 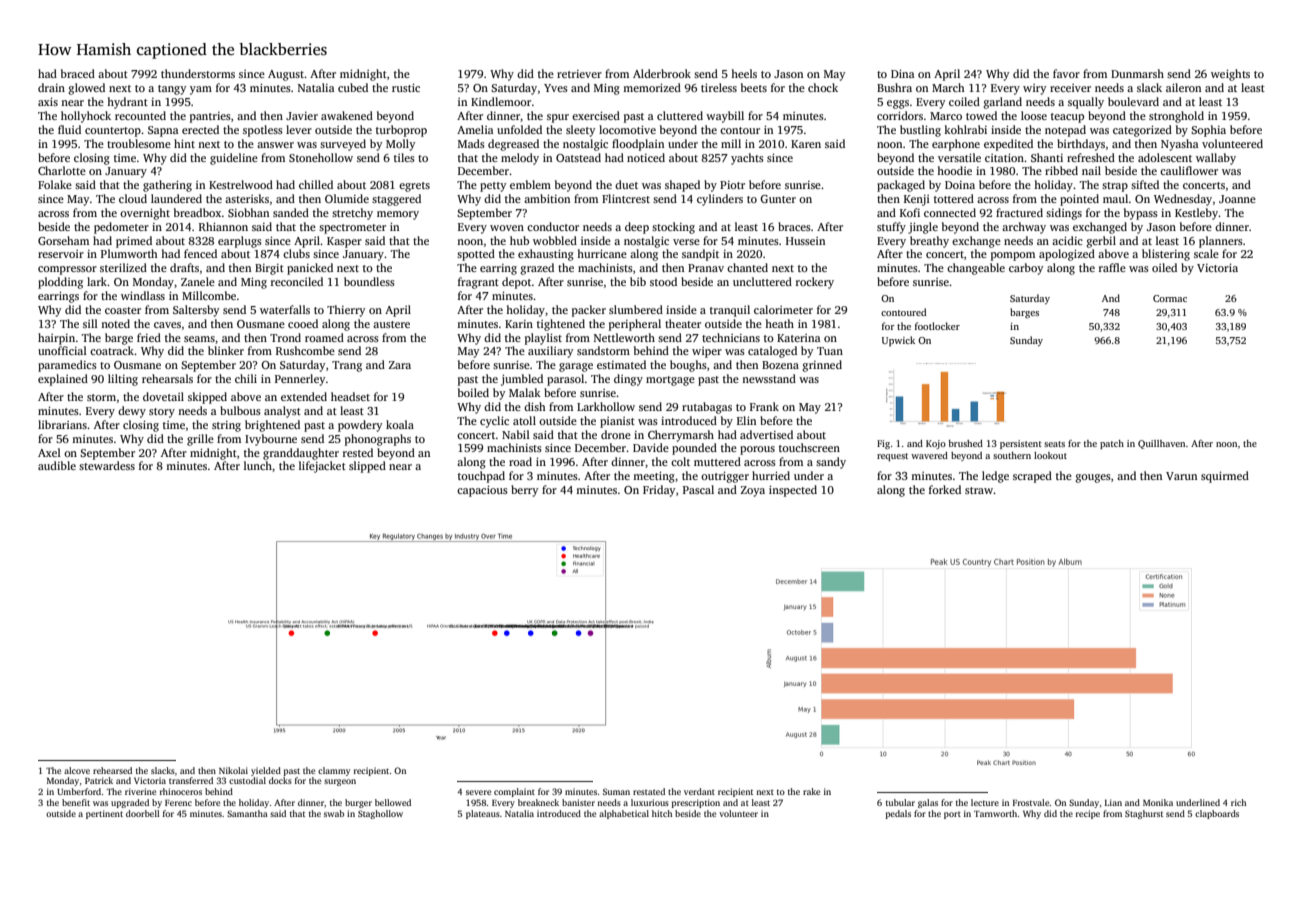 What do you see at coordinates (57, 465) in the screenshot?
I see `audible` at bounding box center [57, 465].
